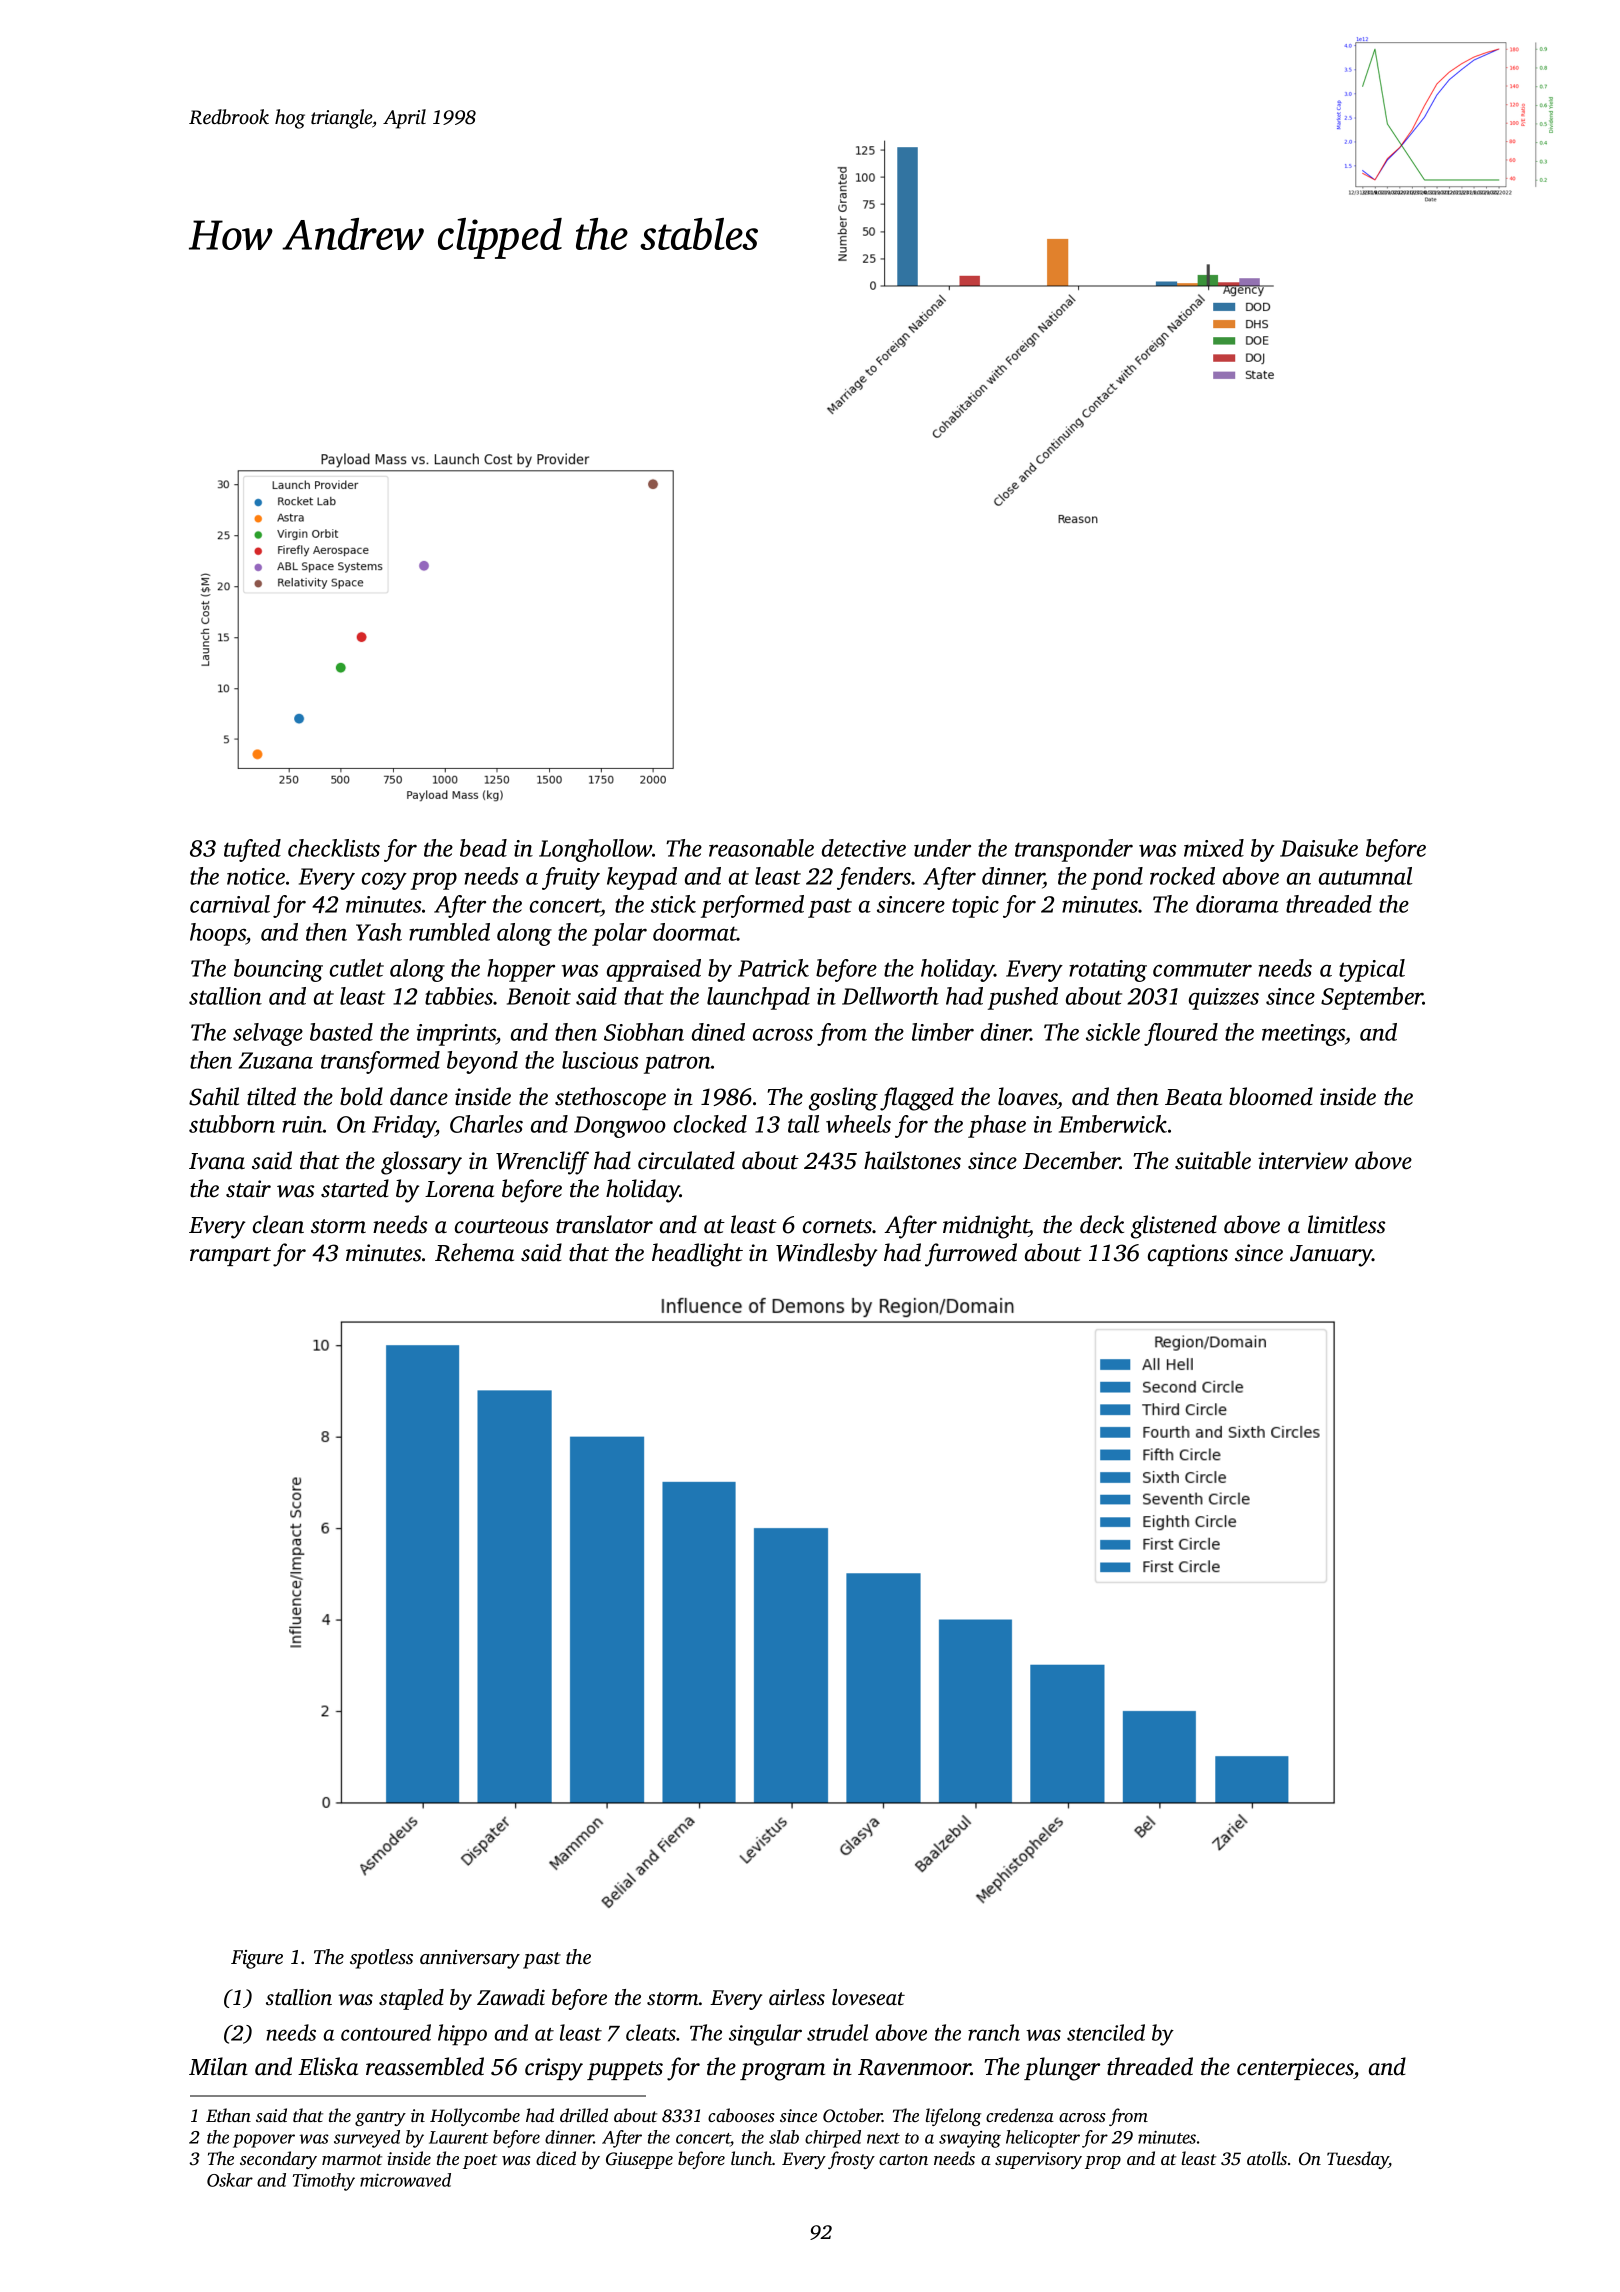 The image size is (1620, 2292). I want to click on selvage, so click(268, 1034).
